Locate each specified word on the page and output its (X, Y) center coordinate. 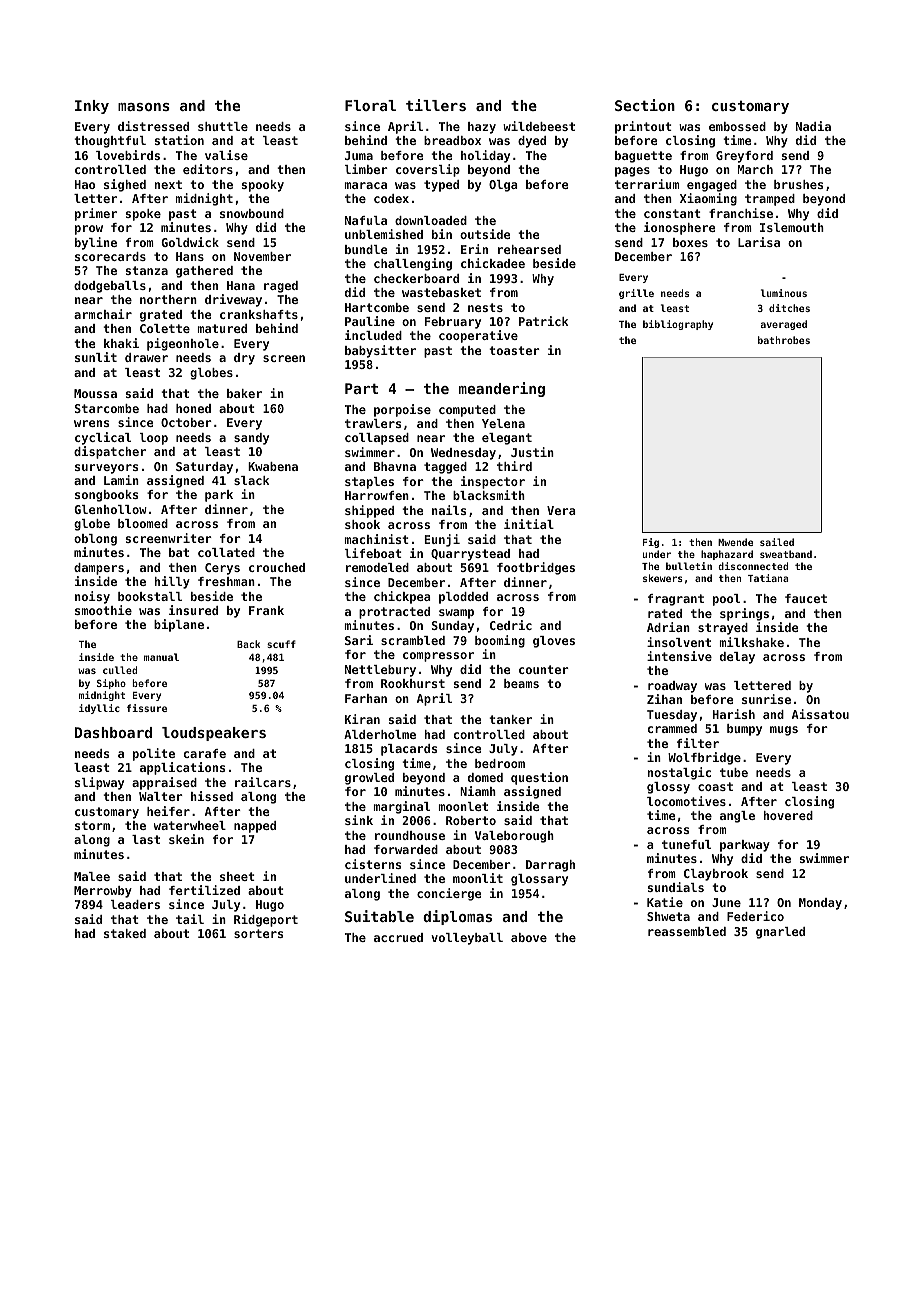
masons (144, 107)
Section (645, 105)
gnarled (780, 933)
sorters (258, 933)
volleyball (467, 939)
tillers (436, 105)
